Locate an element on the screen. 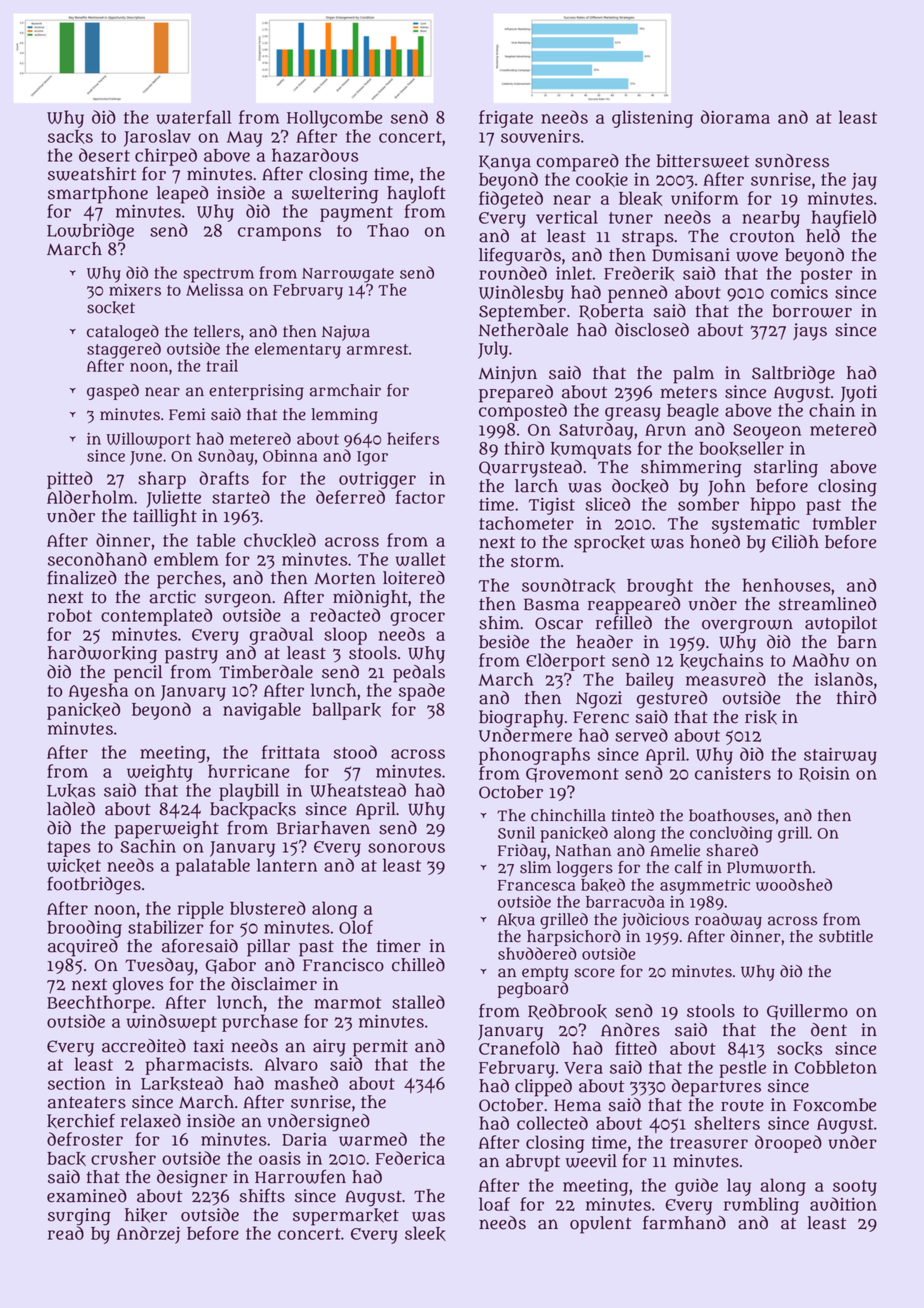 This screenshot has height=1308, width=924. larch is located at coordinates (536, 486).
